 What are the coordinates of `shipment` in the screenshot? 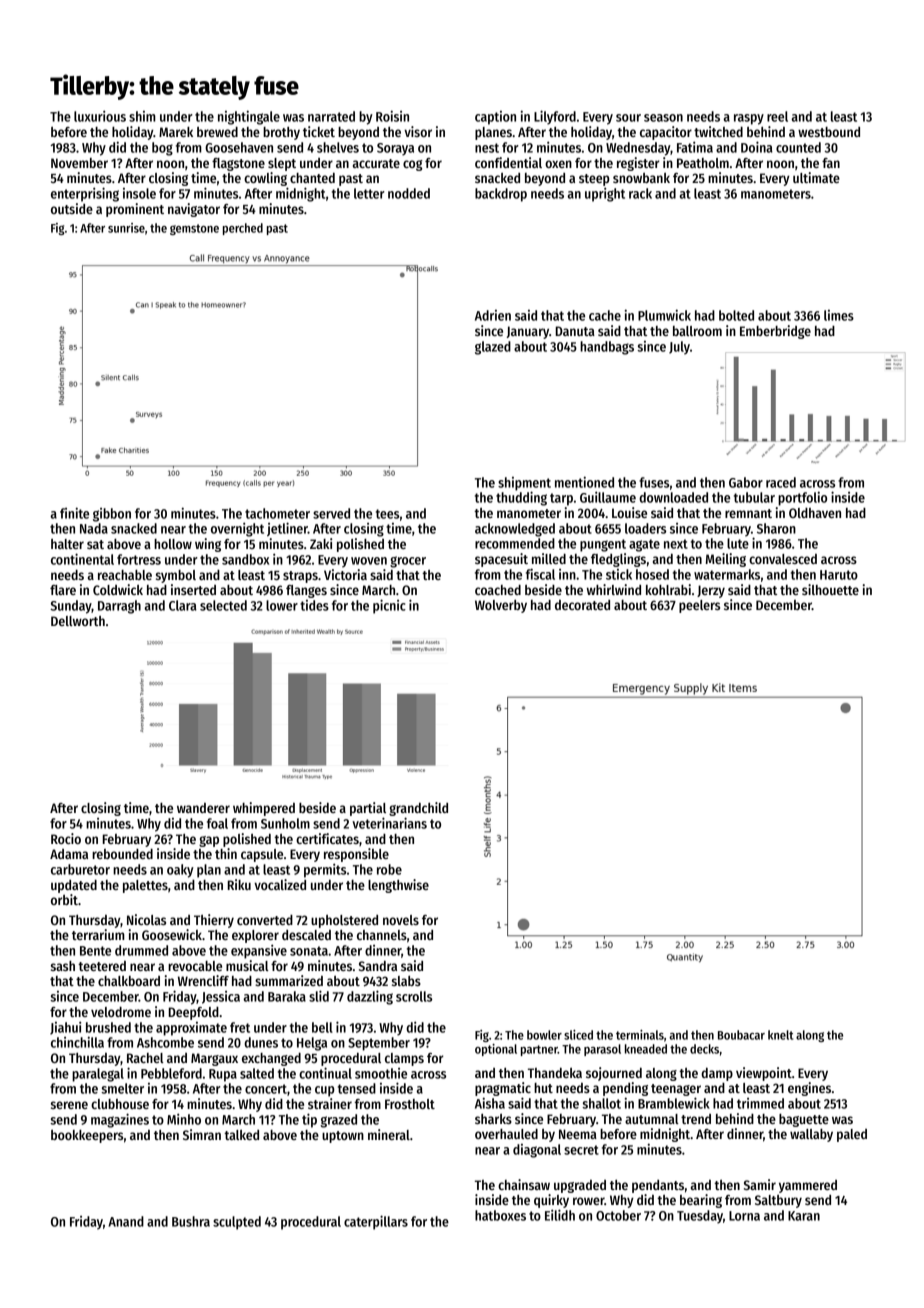 It's located at (524, 484).
